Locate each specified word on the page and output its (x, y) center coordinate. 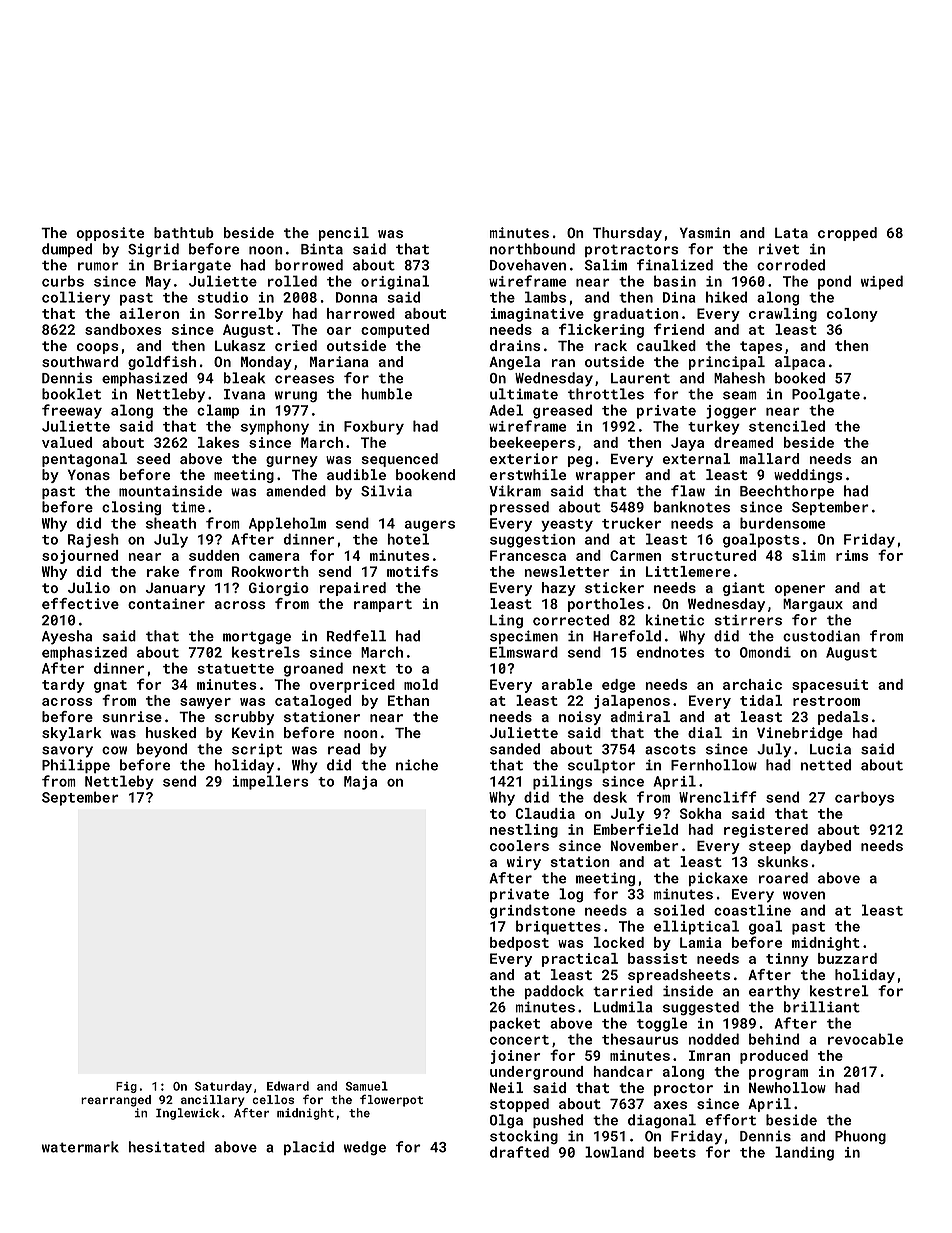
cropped (847, 234)
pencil (343, 234)
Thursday (627, 234)
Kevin (253, 732)
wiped (882, 282)
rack (610, 345)
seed (153, 458)
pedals (843, 718)
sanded (515, 749)
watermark (80, 1147)
